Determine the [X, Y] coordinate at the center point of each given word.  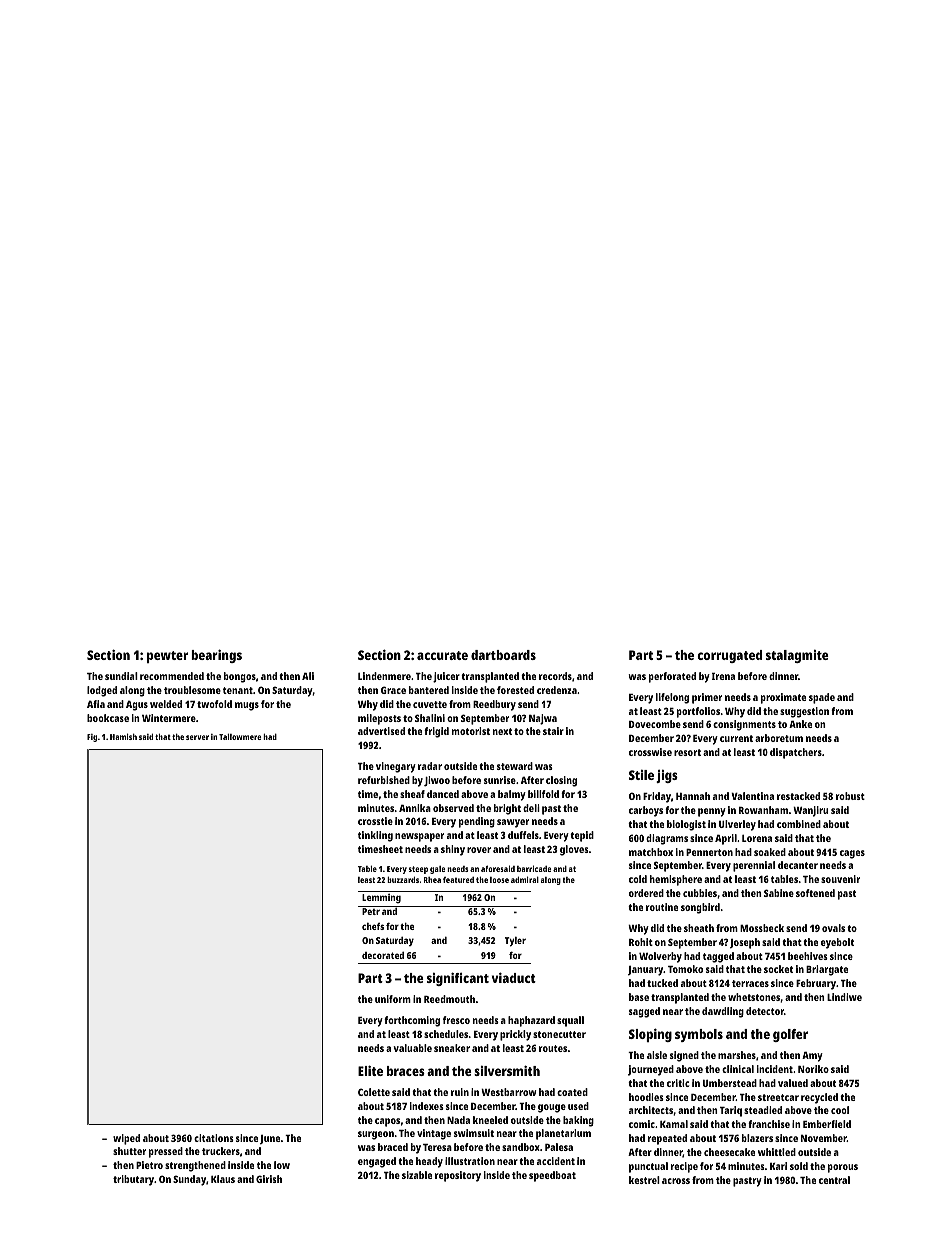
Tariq [731, 1111]
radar [430, 766]
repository [458, 1176]
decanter [798, 865]
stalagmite [797, 656]
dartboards [503, 655]
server [197, 737]
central [834, 1180]
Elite [370, 1070]
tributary [133, 1180]
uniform [393, 999]
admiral [525, 879]
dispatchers [796, 753]
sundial [121, 676]
